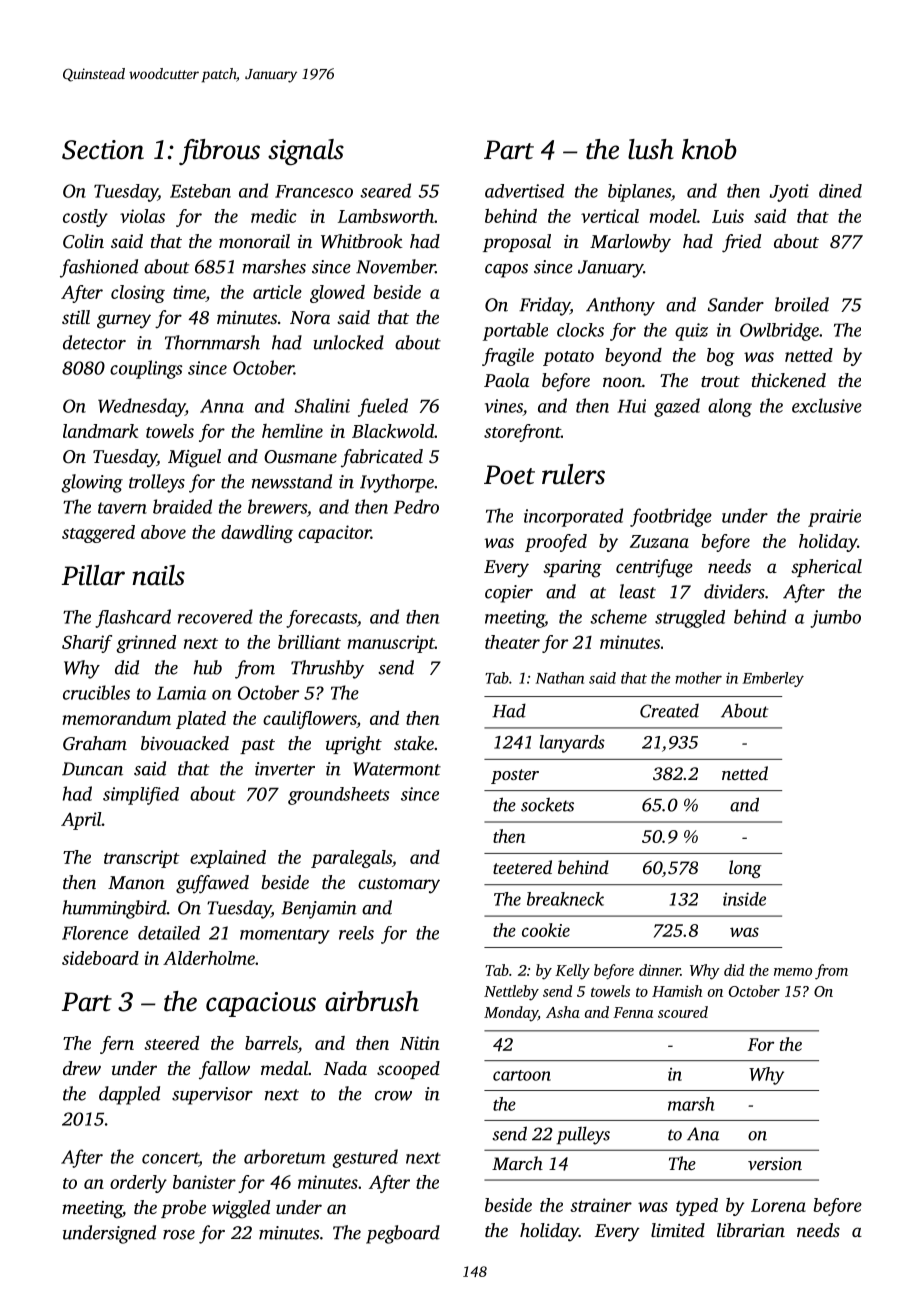 The image size is (924, 1314). Describe the element at coordinates (284, 1156) in the page. I see `arboretum` at that location.
